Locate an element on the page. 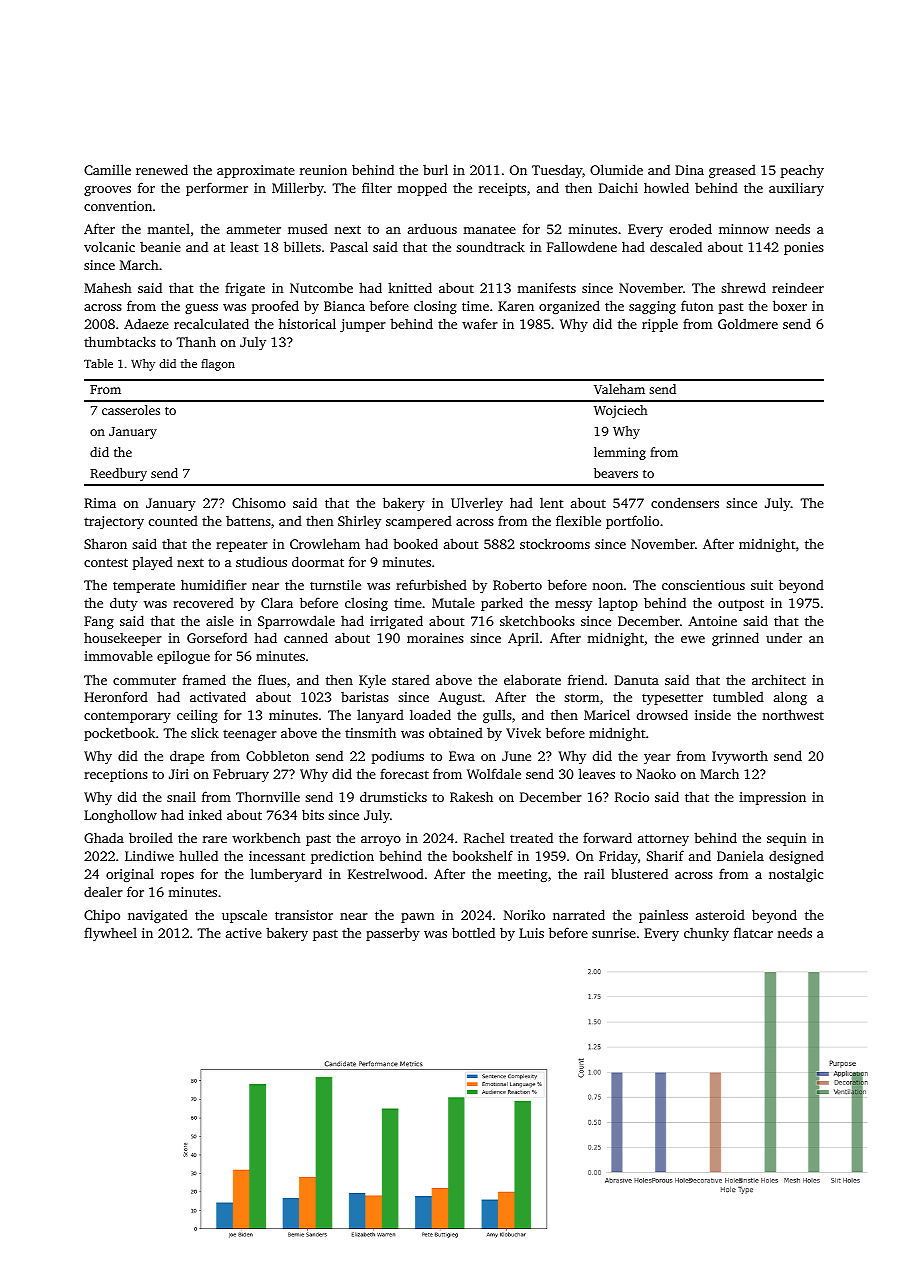  mantel is located at coordinates (168, 228).
